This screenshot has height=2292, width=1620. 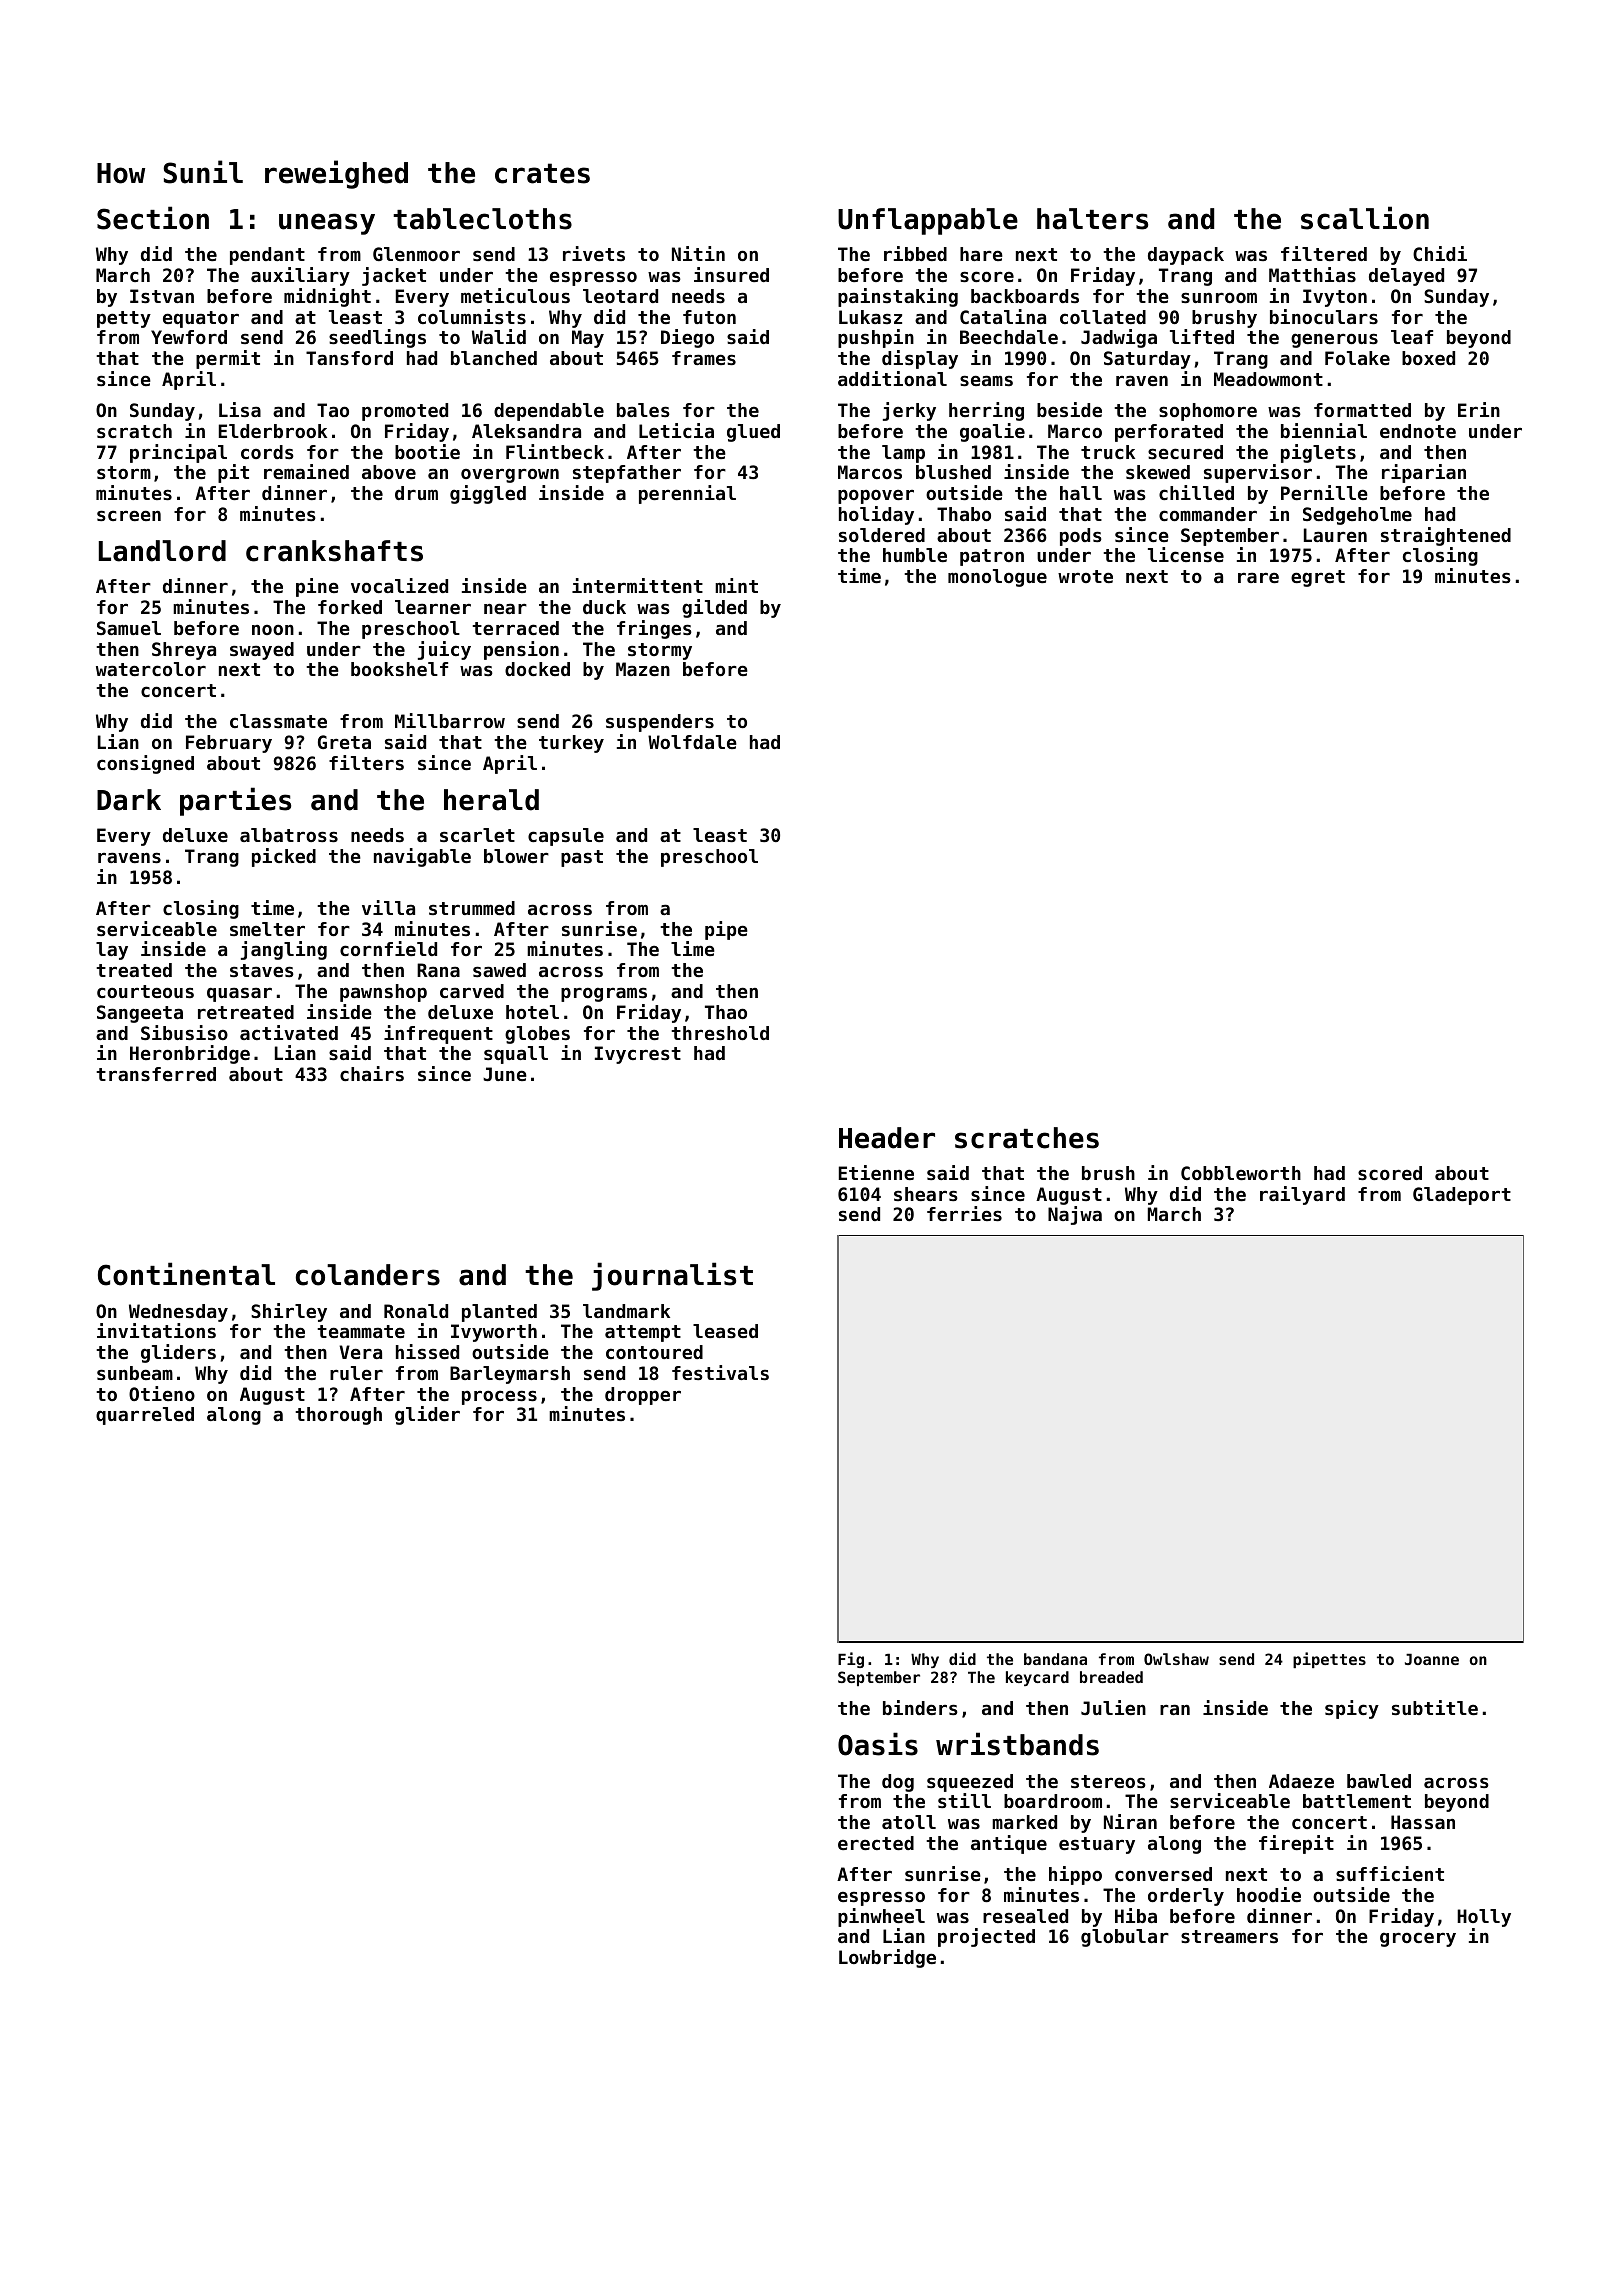 I want to click on noon, so click(x=273, y=629).
